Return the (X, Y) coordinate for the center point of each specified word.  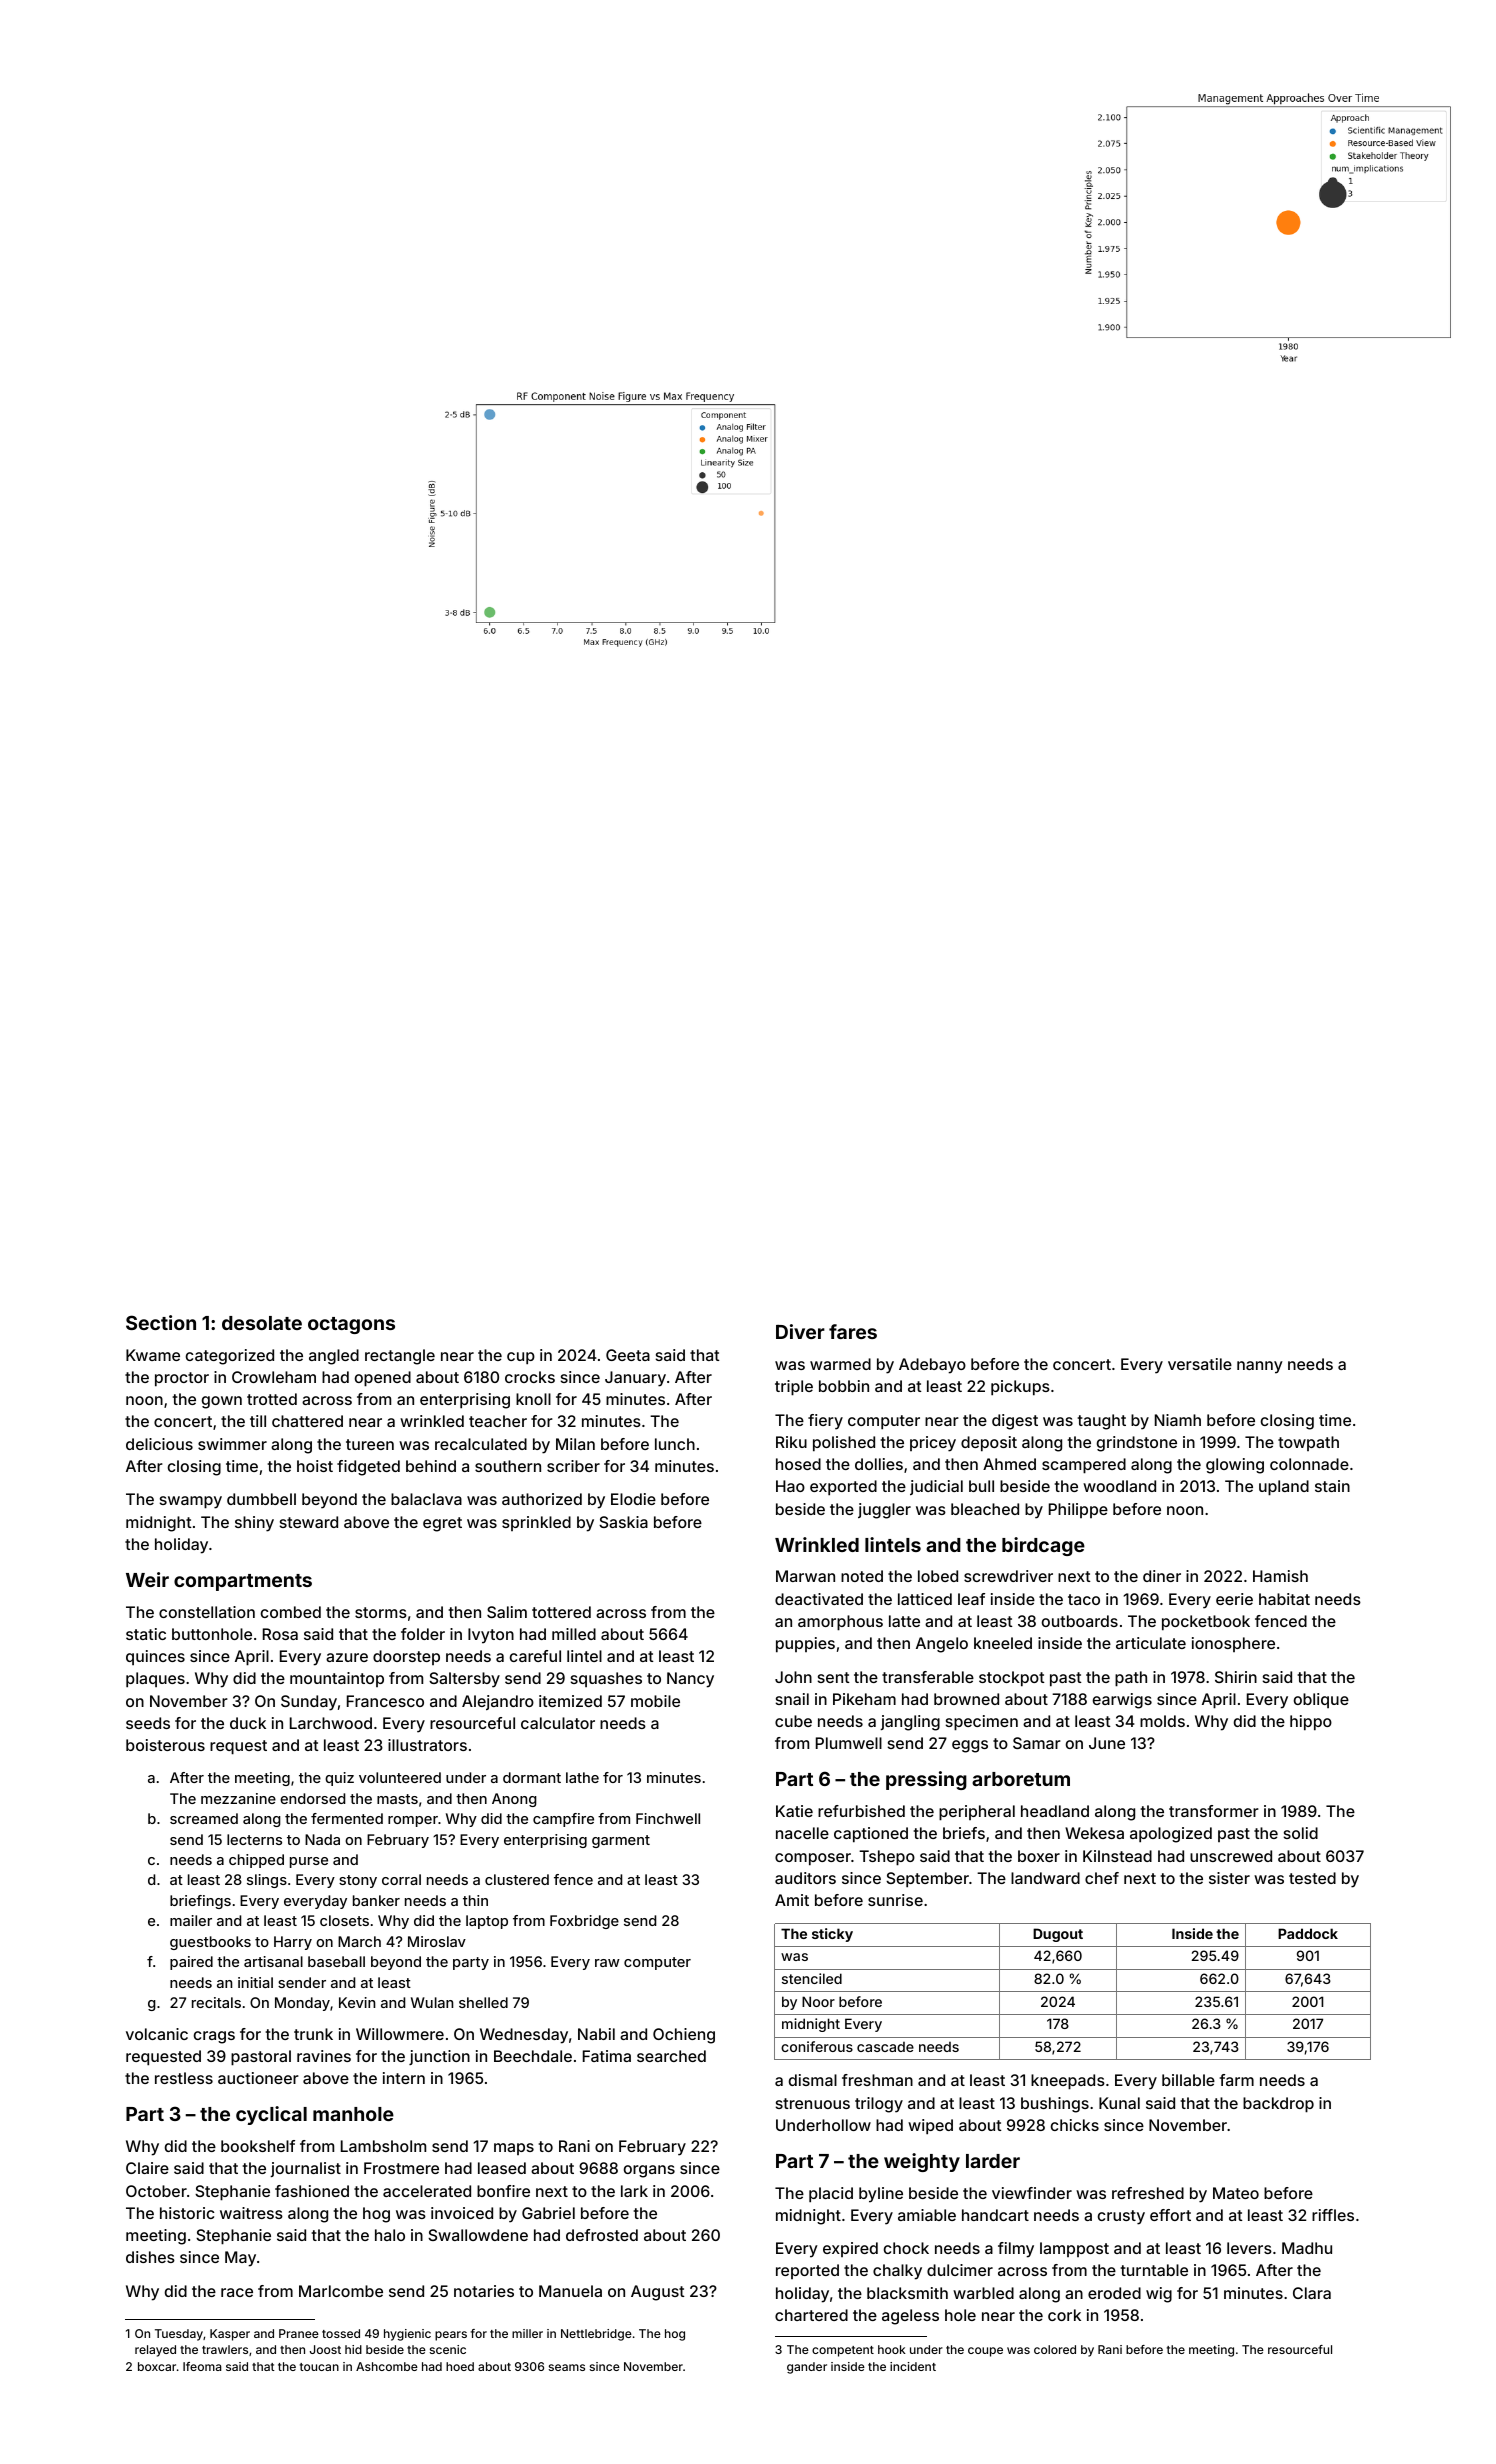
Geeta (628, 1355)
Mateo (1236, 2193)
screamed (204, 1818)
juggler (884, 1511)
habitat (1284, 1599)
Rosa (280, 1634)
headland (1055, 1811)
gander (807, 2368)
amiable (927, 2215)
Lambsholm (383, 2146)
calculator (558, 1723)
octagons (351, 1325)
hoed (460, 2366)
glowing (1235, 1466)
